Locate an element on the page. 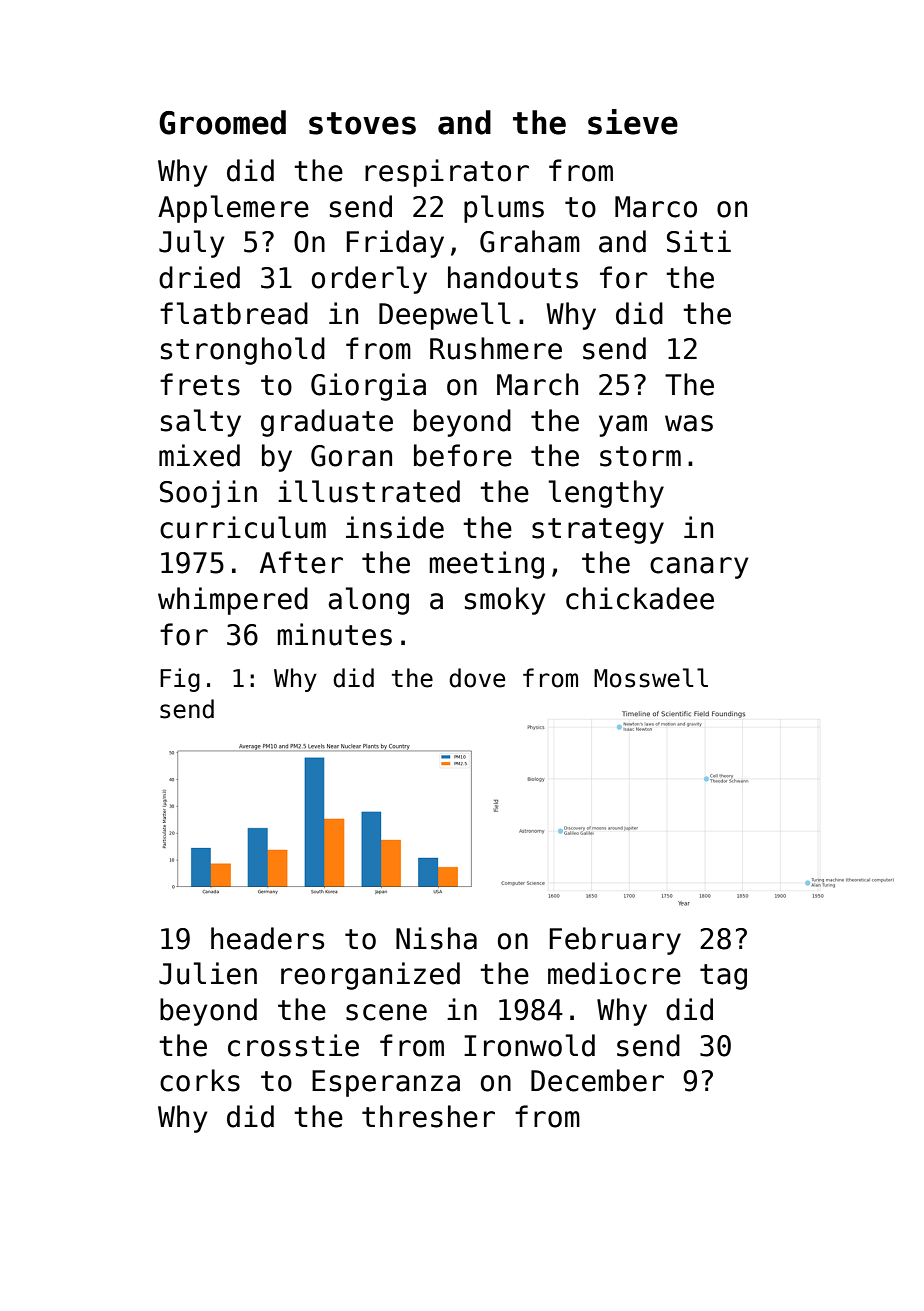 This page has height=1311, width=924. before is located at coordinates (463, 455).
